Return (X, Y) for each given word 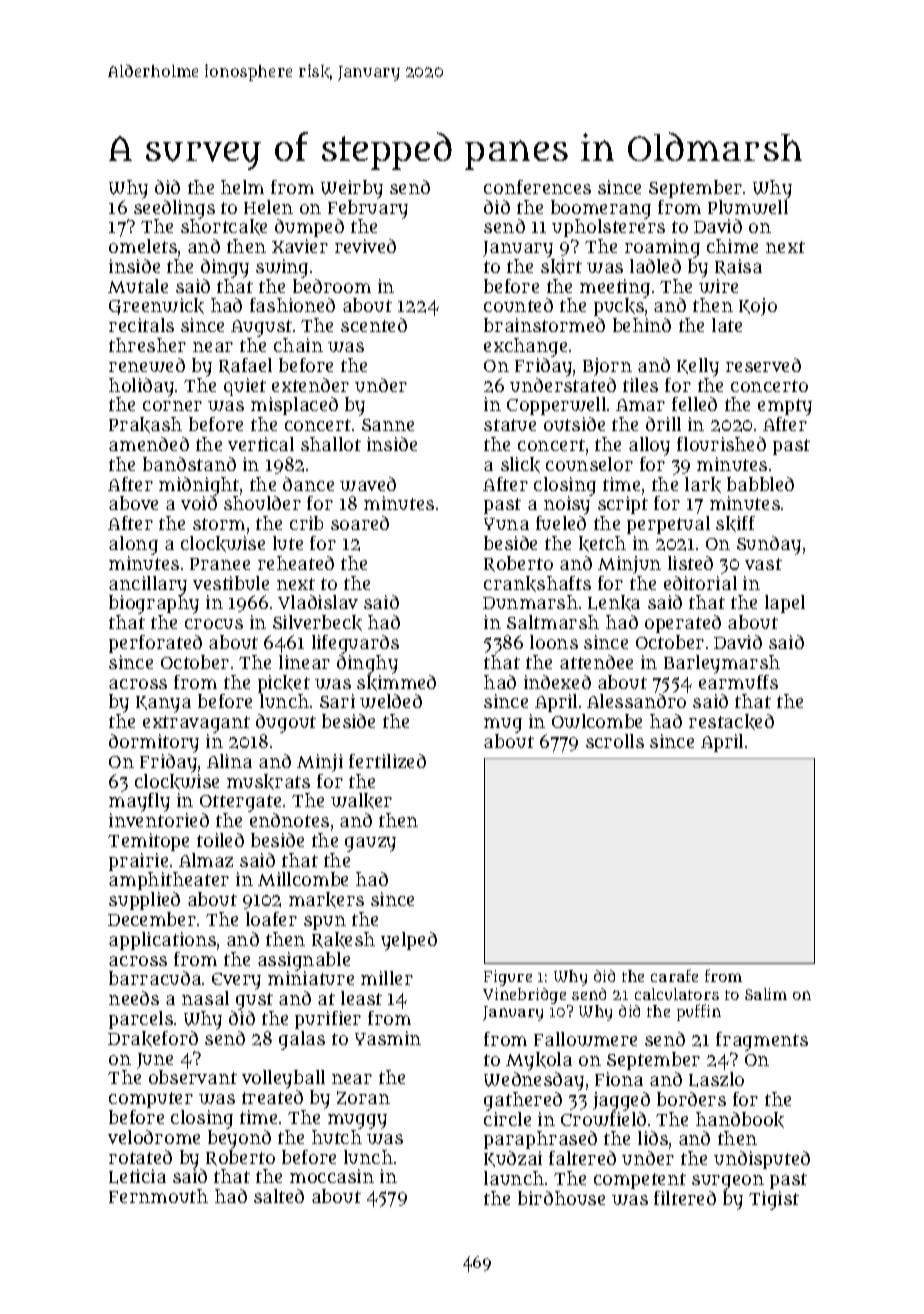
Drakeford (153, 1039)
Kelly (698, 367)
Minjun (629, 565)
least (361, 998)
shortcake (224, 227)
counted (518, 305)
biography (154, 604)
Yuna (506, 524)
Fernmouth (158, 1196)
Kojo (758, 307)
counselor (589, 464)
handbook (740, 1120)
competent (640, 1181)
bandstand (189, 464)
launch (514, 1178)
